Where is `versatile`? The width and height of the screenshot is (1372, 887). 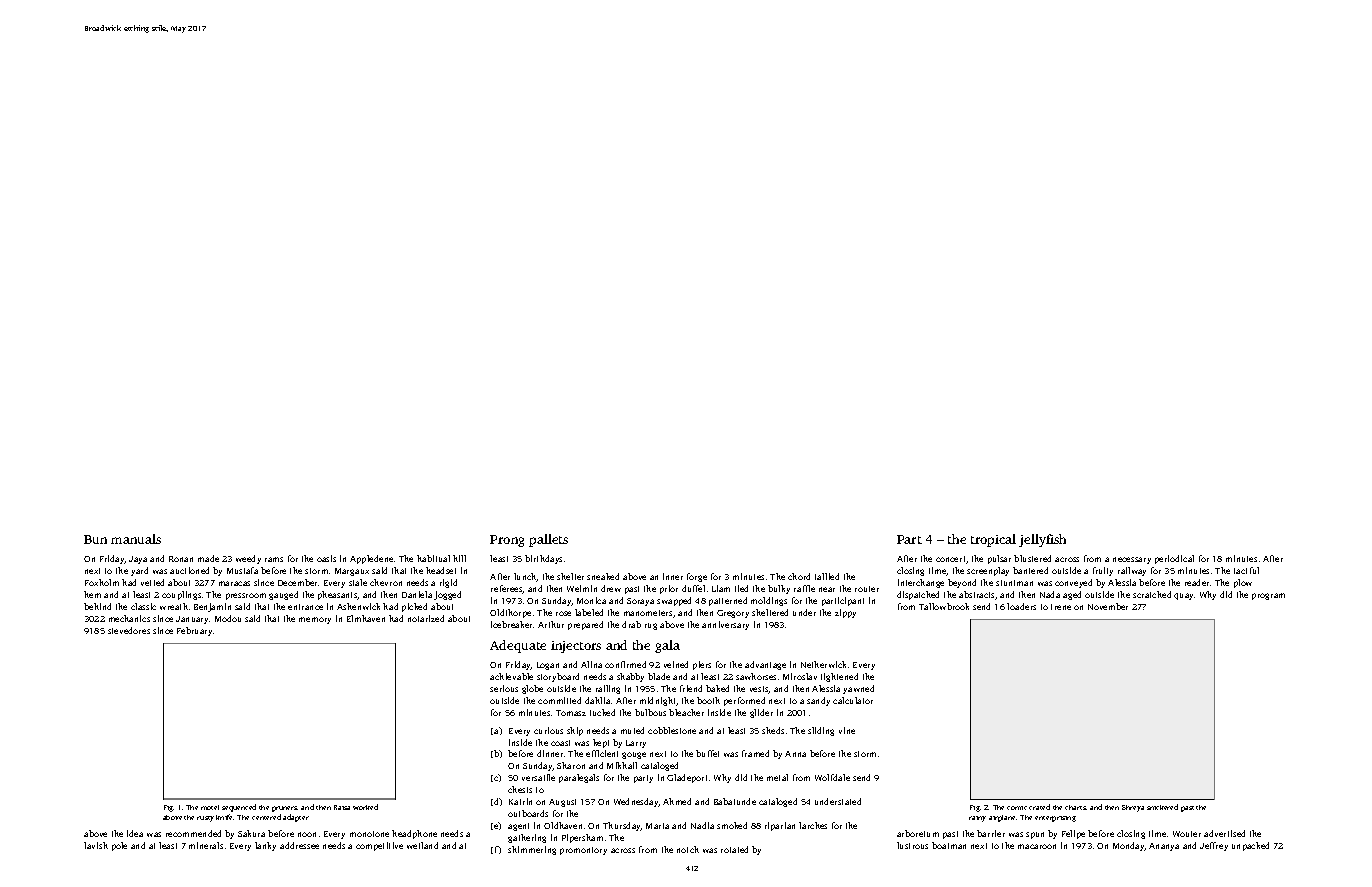
versatile is located at coordinates (538, 777).
